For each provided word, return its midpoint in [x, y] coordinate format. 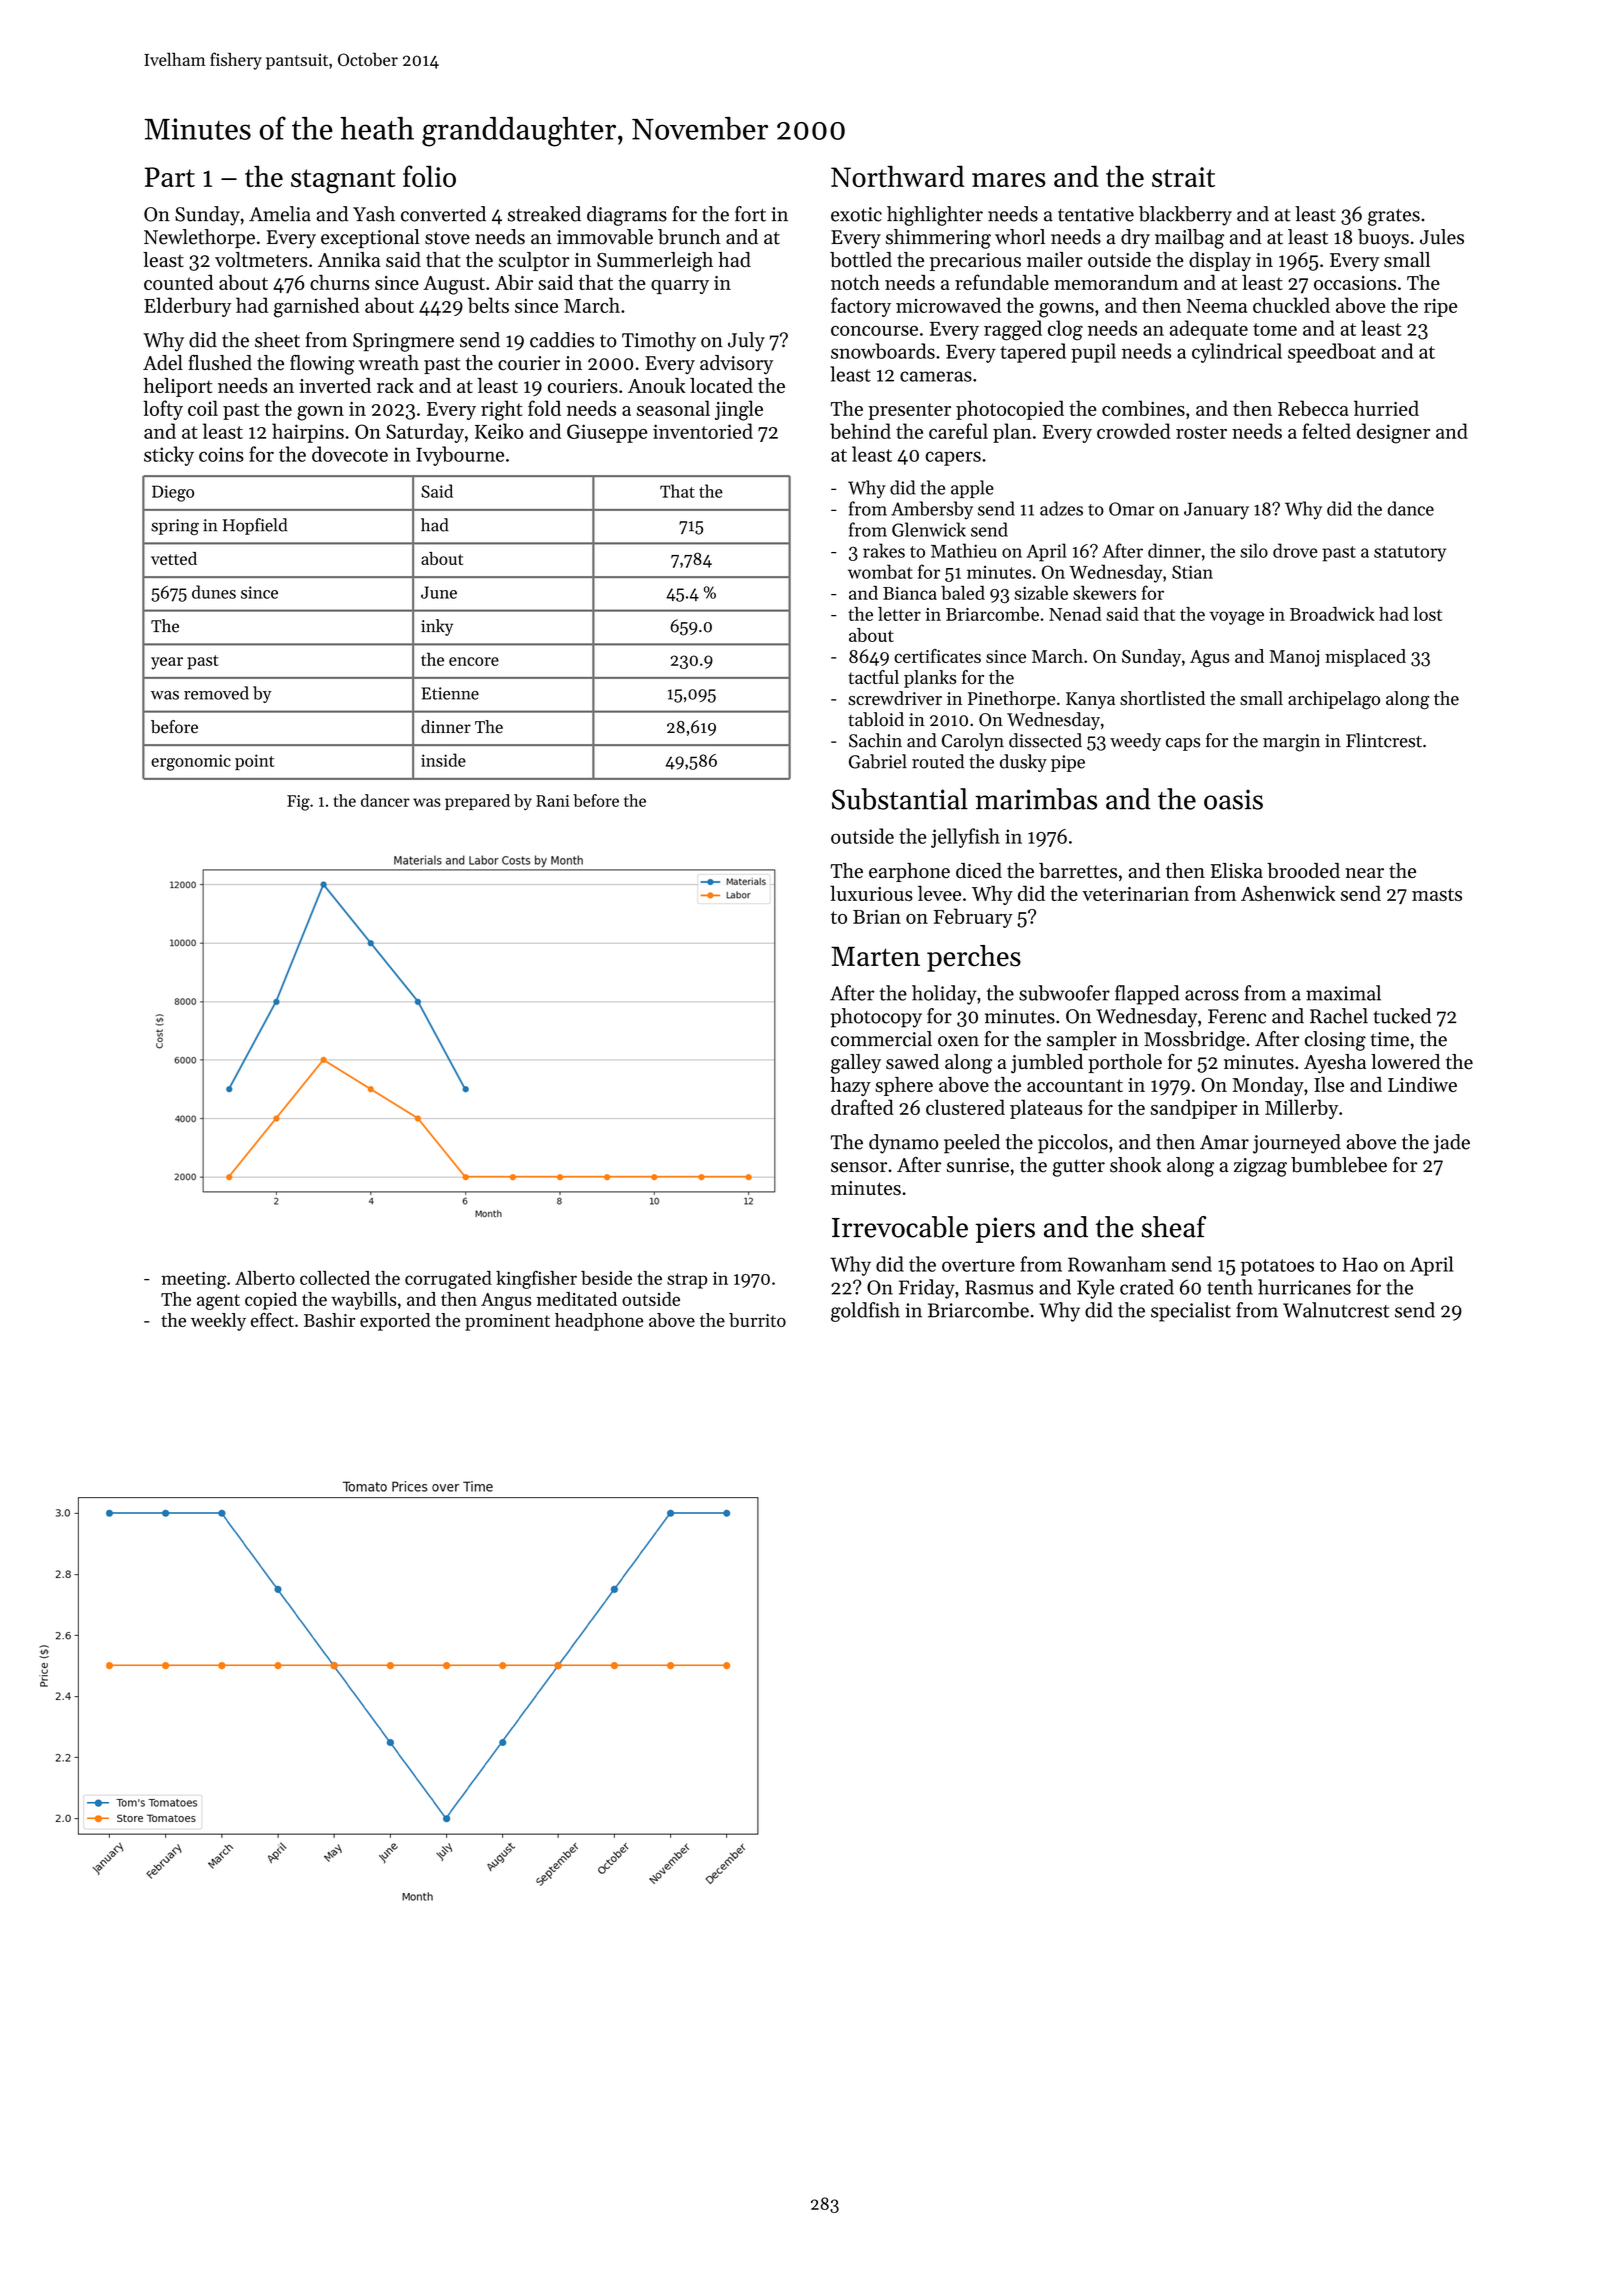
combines [1143, 408]
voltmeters [261, 260]
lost [1427, 614]
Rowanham [1117, 1264]
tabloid [876, 719]
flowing [322, 365]
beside [606, 1278]
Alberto [265, 1278]
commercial [881, 1039]
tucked [1402, 1016]
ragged [1013, 330]
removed [216, 693]
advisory [736, 365]
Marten [875, 956]
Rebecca [1313, 408]
